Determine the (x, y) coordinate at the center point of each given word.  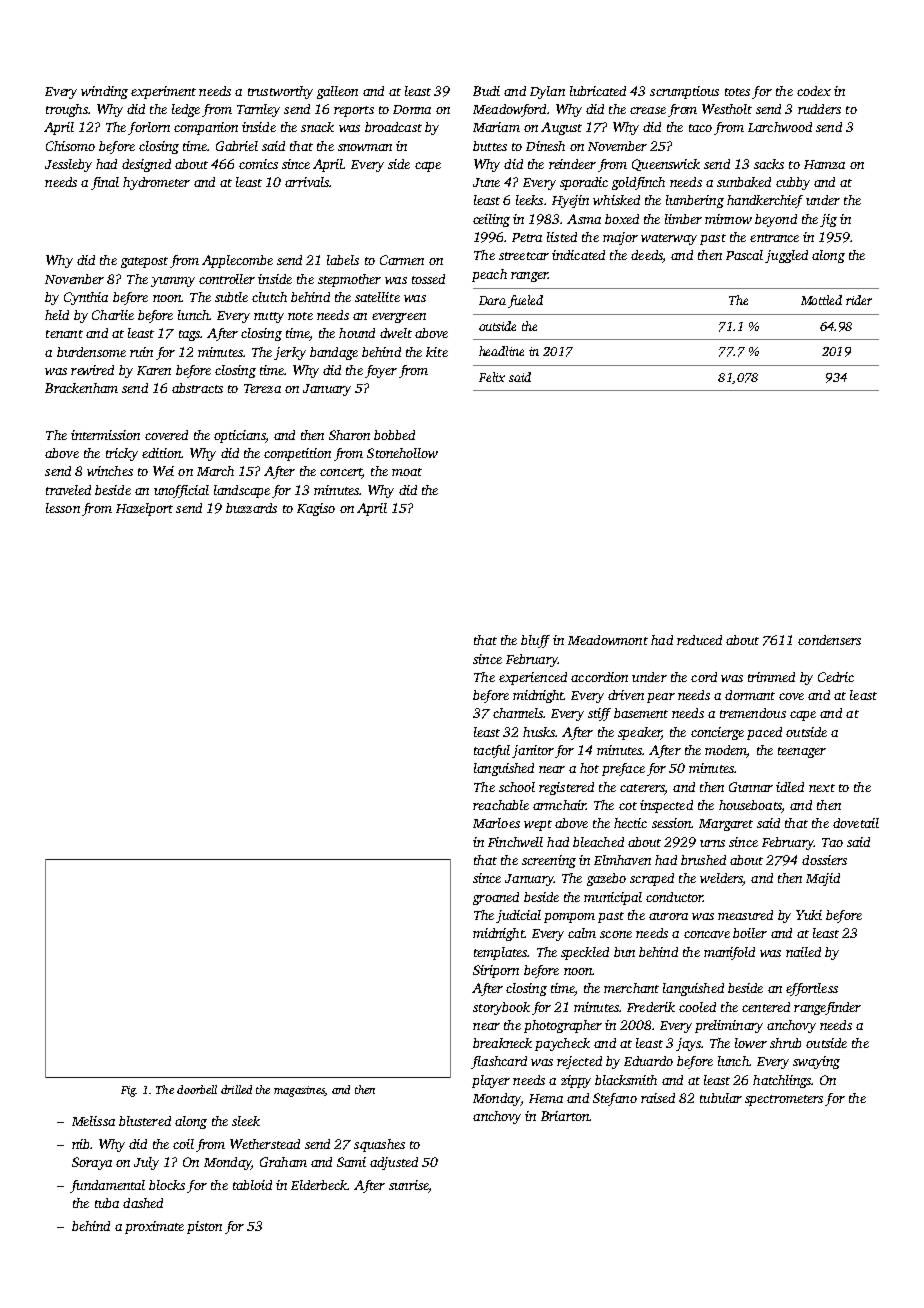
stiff (599, 714)
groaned (496, 898)
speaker (639, 733)
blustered (145, 1121)
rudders (819, 109)
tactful (492, 751)
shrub (785, 1043)
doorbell (197, 1089)
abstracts (197, 388)
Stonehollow (402, 453)
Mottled (821, 300)
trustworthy (280, 92)
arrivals (307, 182)
